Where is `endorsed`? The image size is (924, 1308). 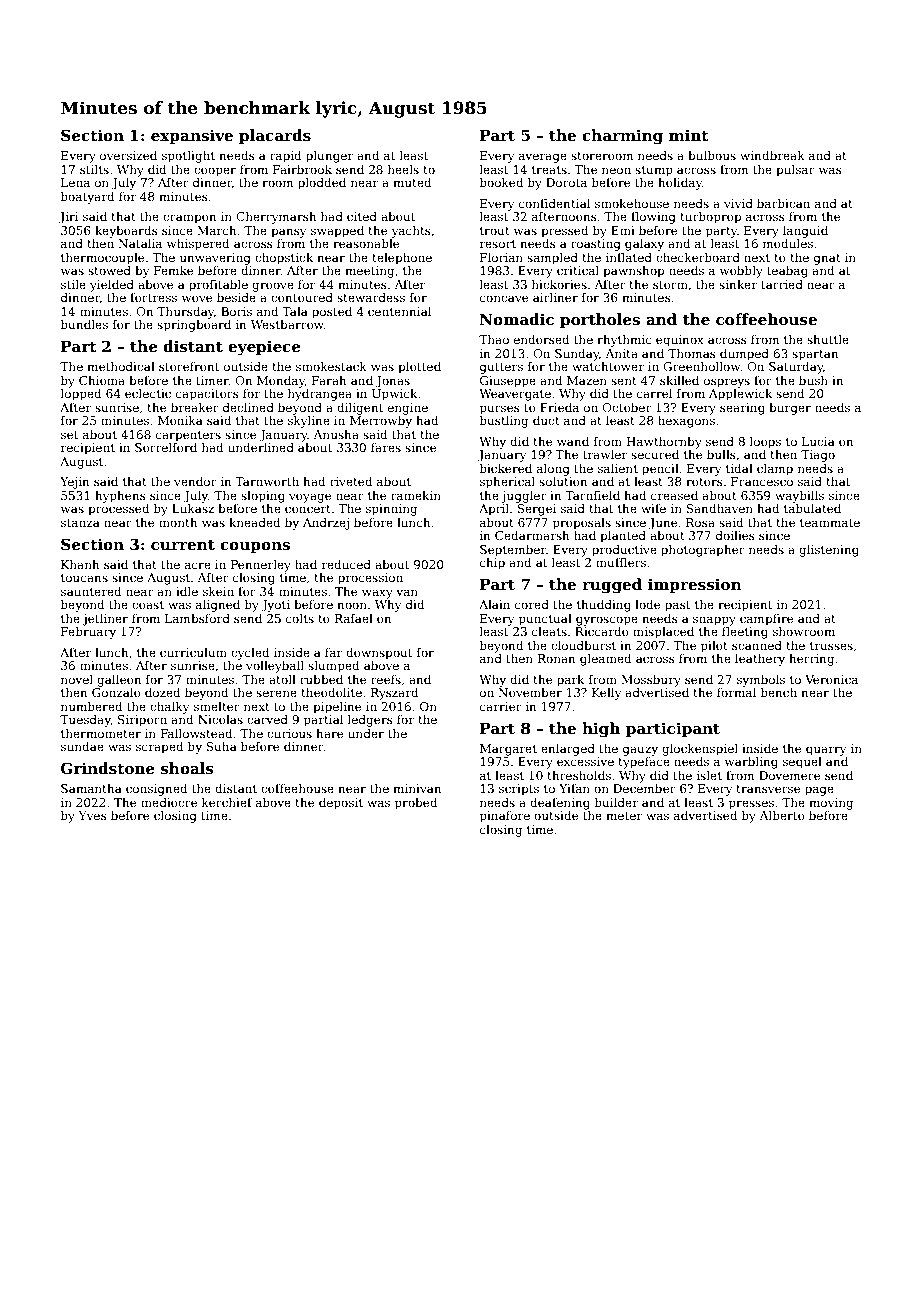
endorsed is located at coordinates (541, 339).
